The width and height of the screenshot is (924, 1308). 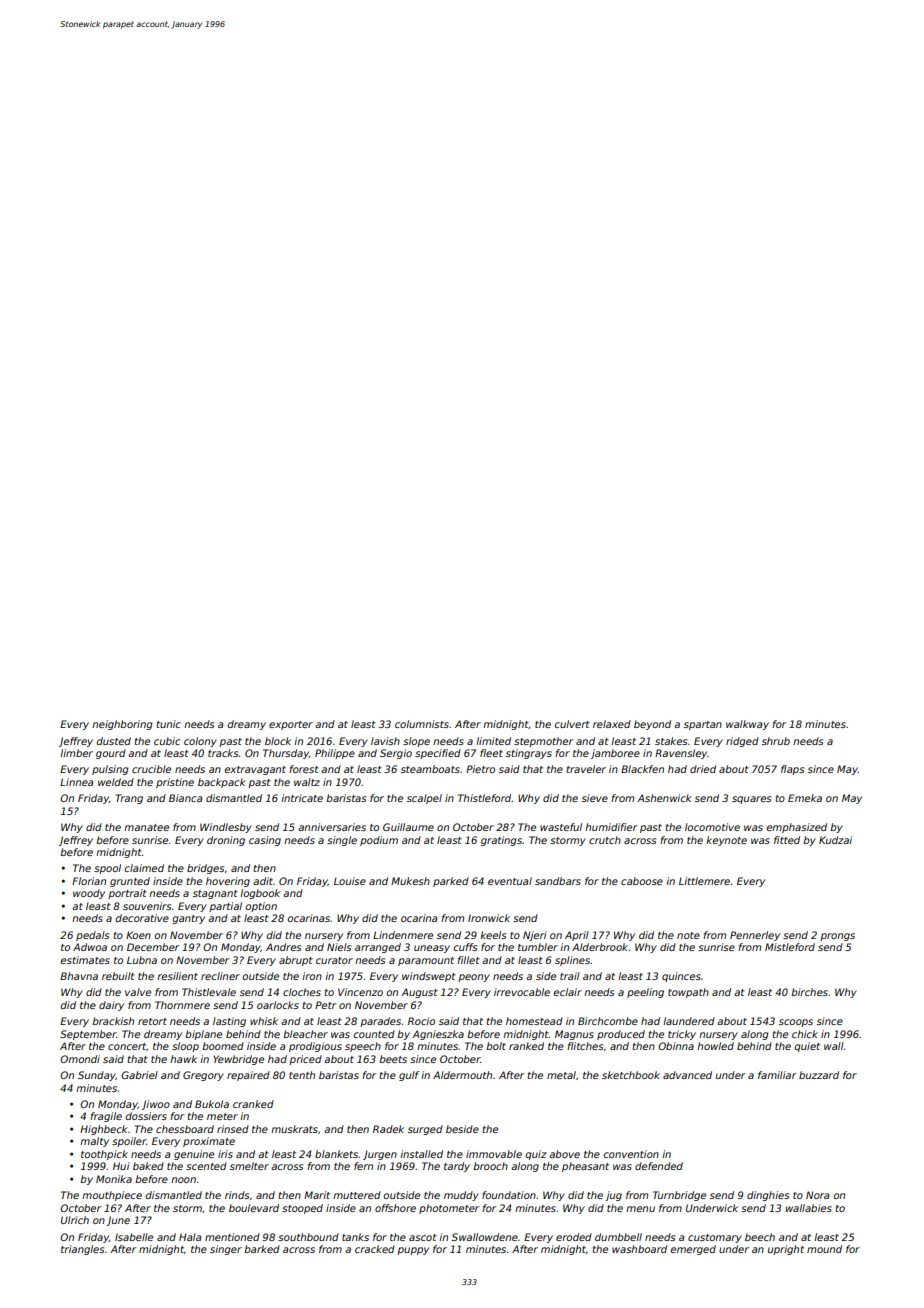 What do you see at coordinates (681, 977) in the screenshot?
I see `quinces` at bounding box center [681, 977].
